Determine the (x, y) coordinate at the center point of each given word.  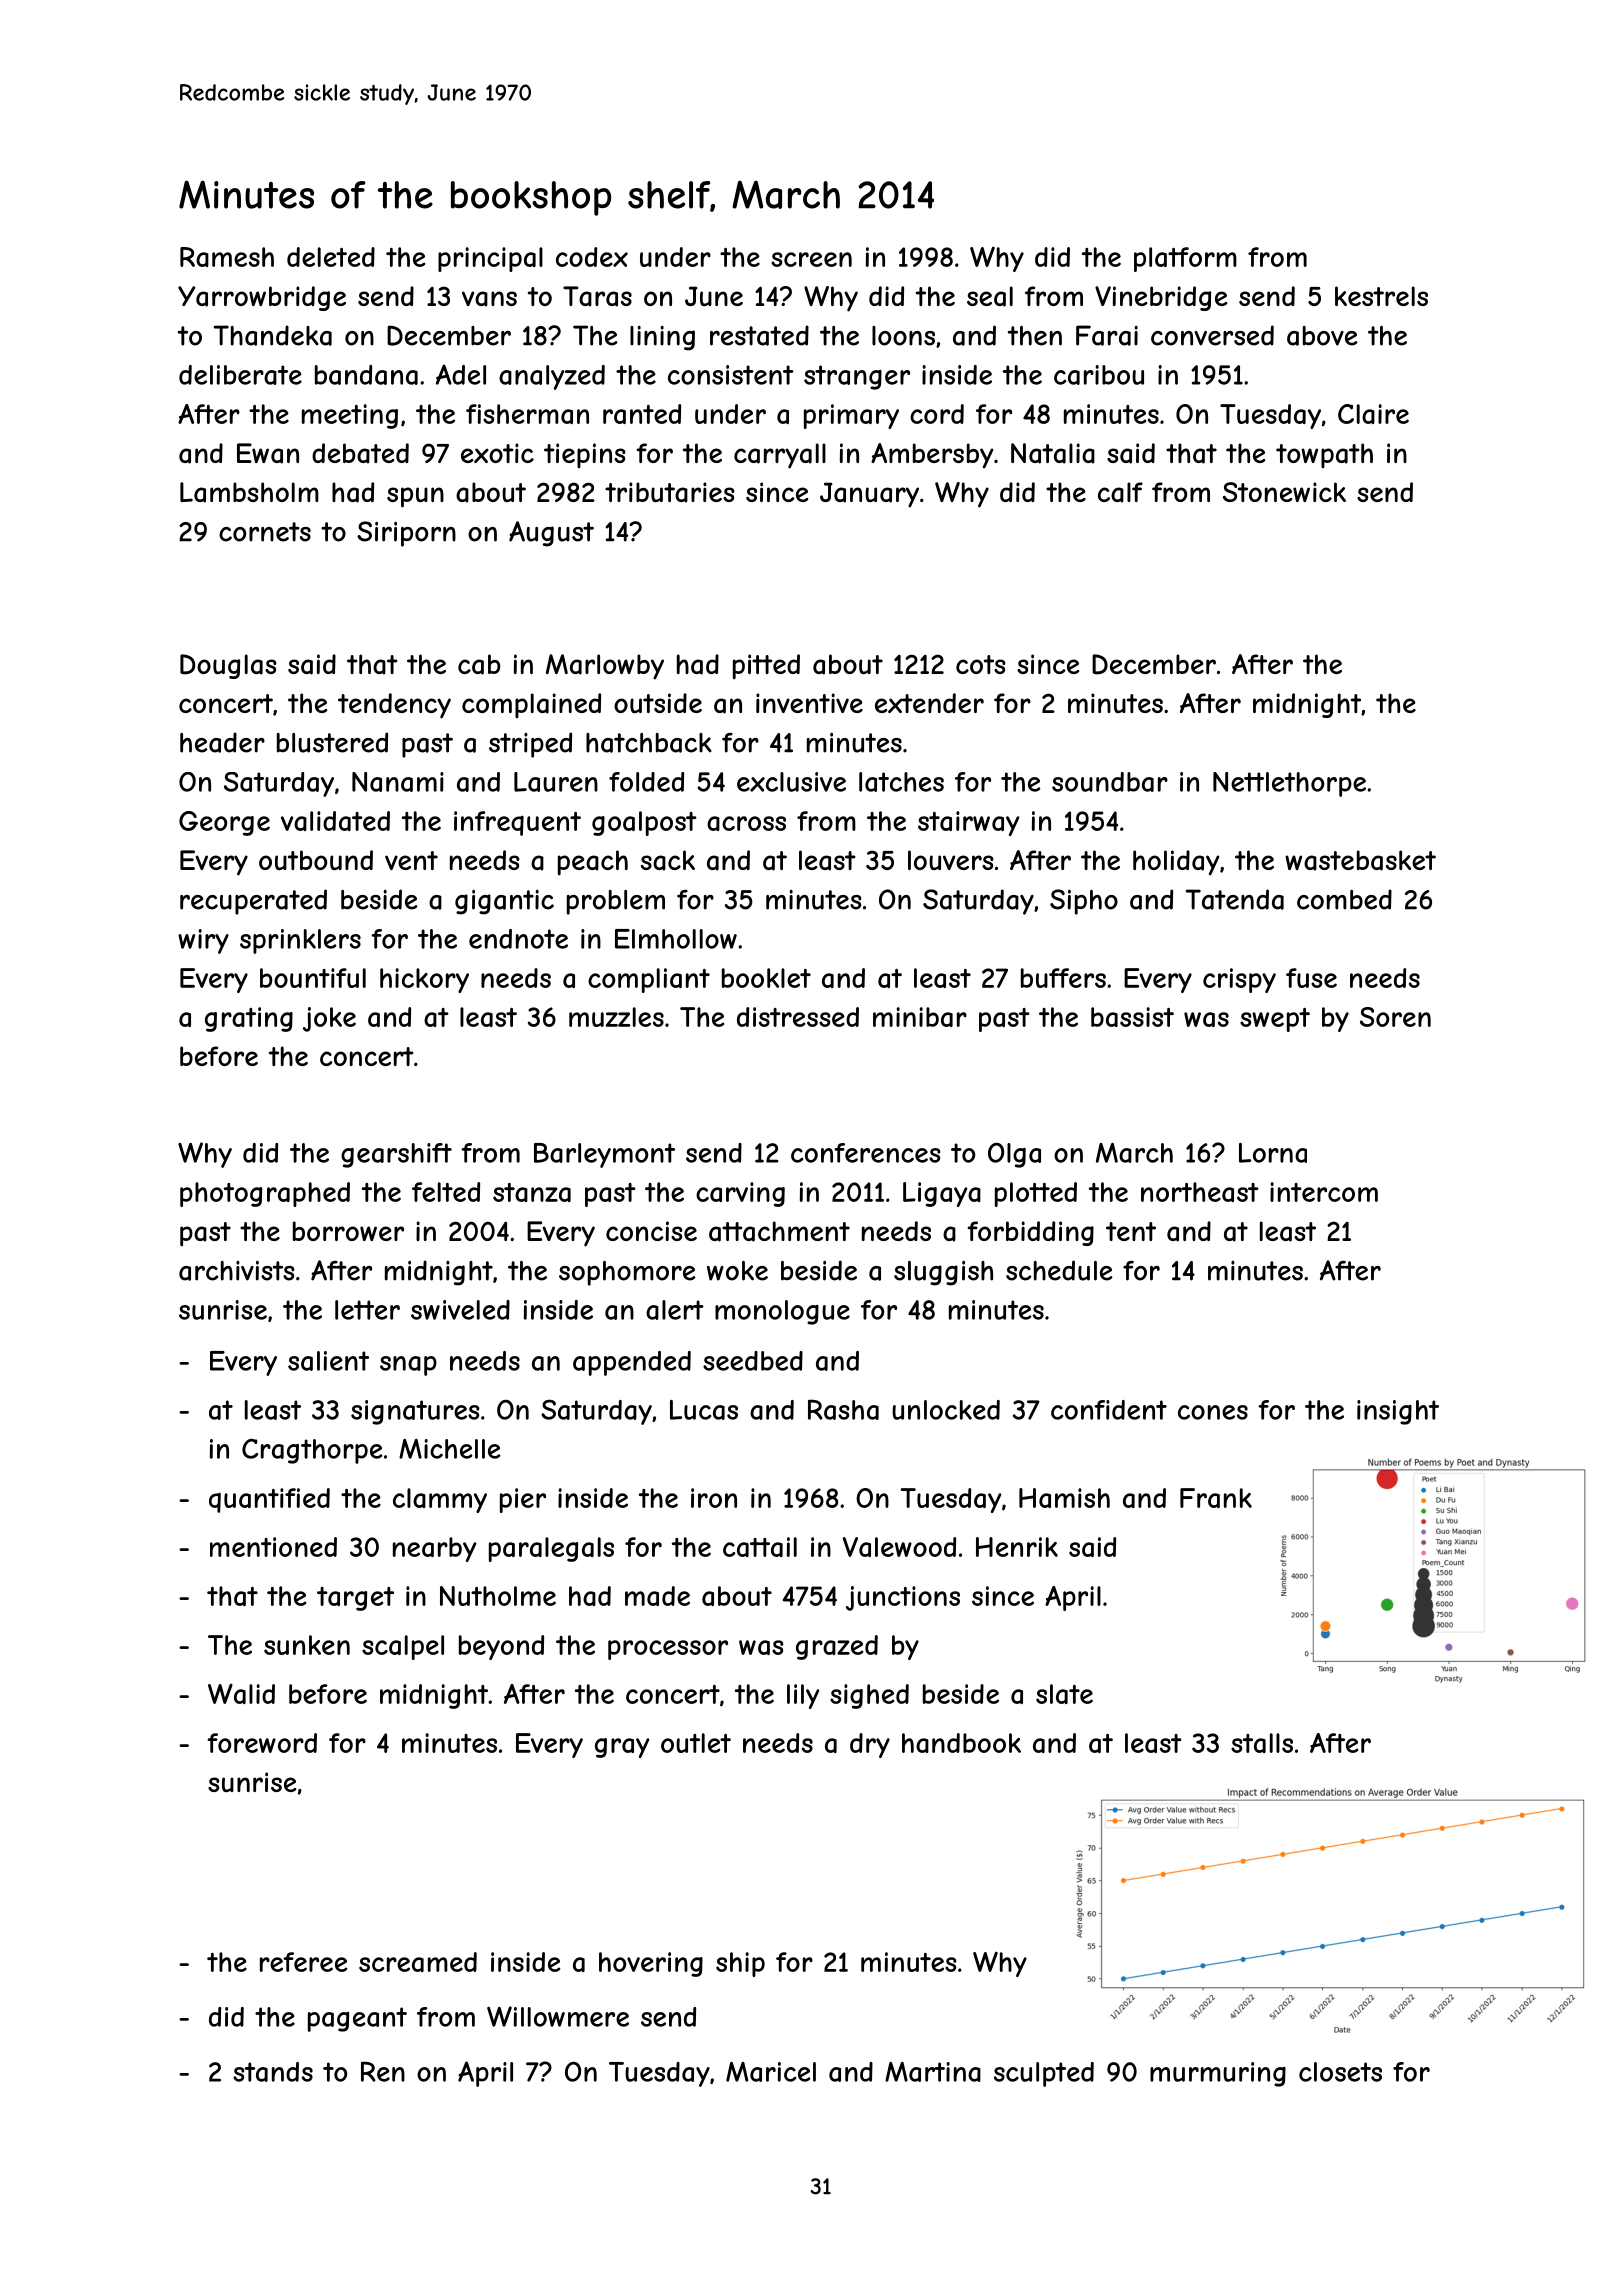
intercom (1324, 1192)
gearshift (396, 1155)
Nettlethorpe (1289, 784)
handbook (961, 1743)
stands (273, 2072)
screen (811, 259)
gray (622, 1748)
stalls (1262, 1743)
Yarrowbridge (262, 298)
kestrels (1381, 296)
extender (929, 703)
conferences (866, 1153)
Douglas (228, 666)
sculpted (1044, 2074)
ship (740, 1964)
